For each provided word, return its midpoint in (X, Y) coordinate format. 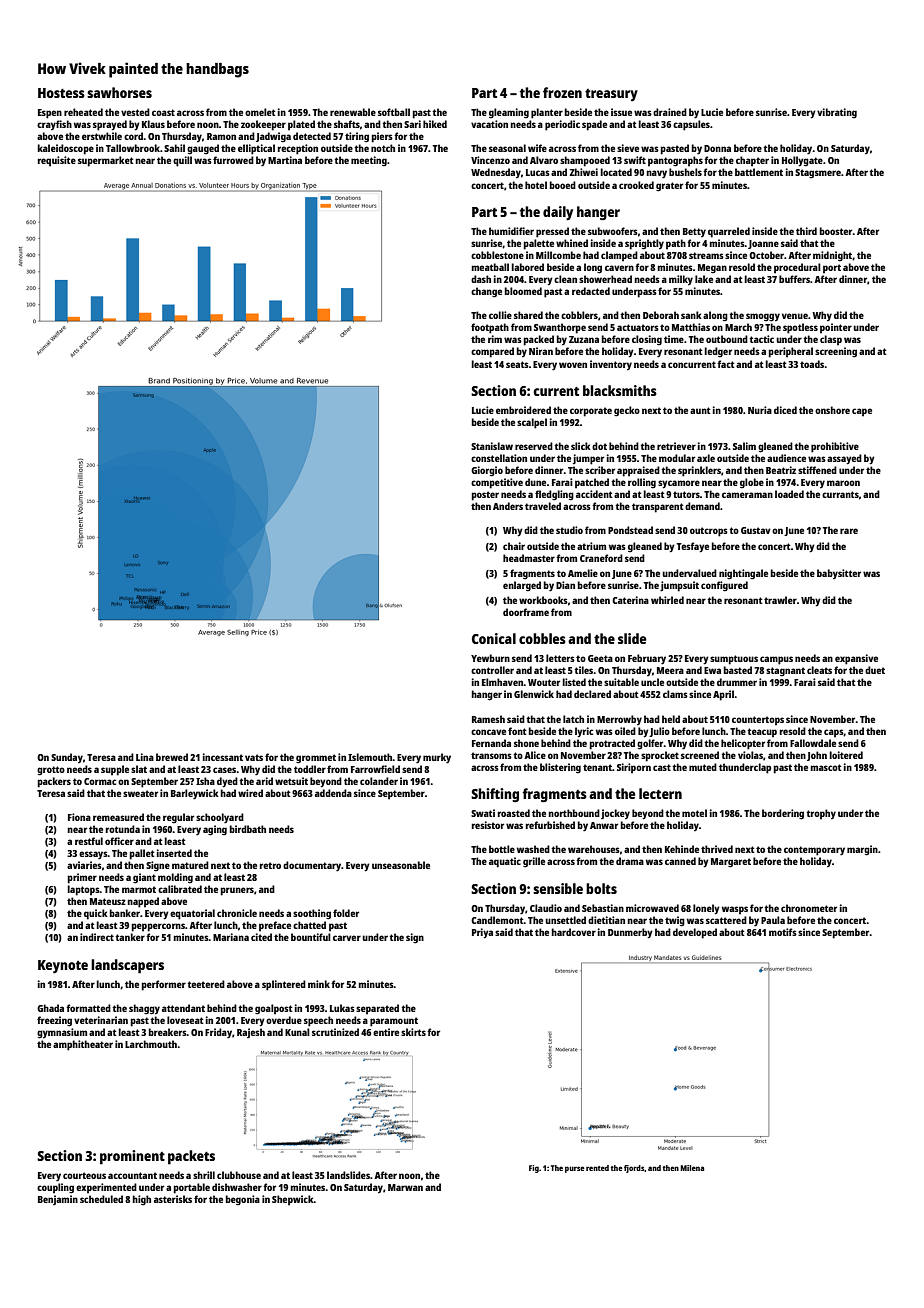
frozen (562, 92)
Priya (482, 933)
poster (485, 496)
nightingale (743, 574)
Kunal (297, 1032)
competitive (497, 483)
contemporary (814, 851)
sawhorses (119, 92)
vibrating (837, 113)
